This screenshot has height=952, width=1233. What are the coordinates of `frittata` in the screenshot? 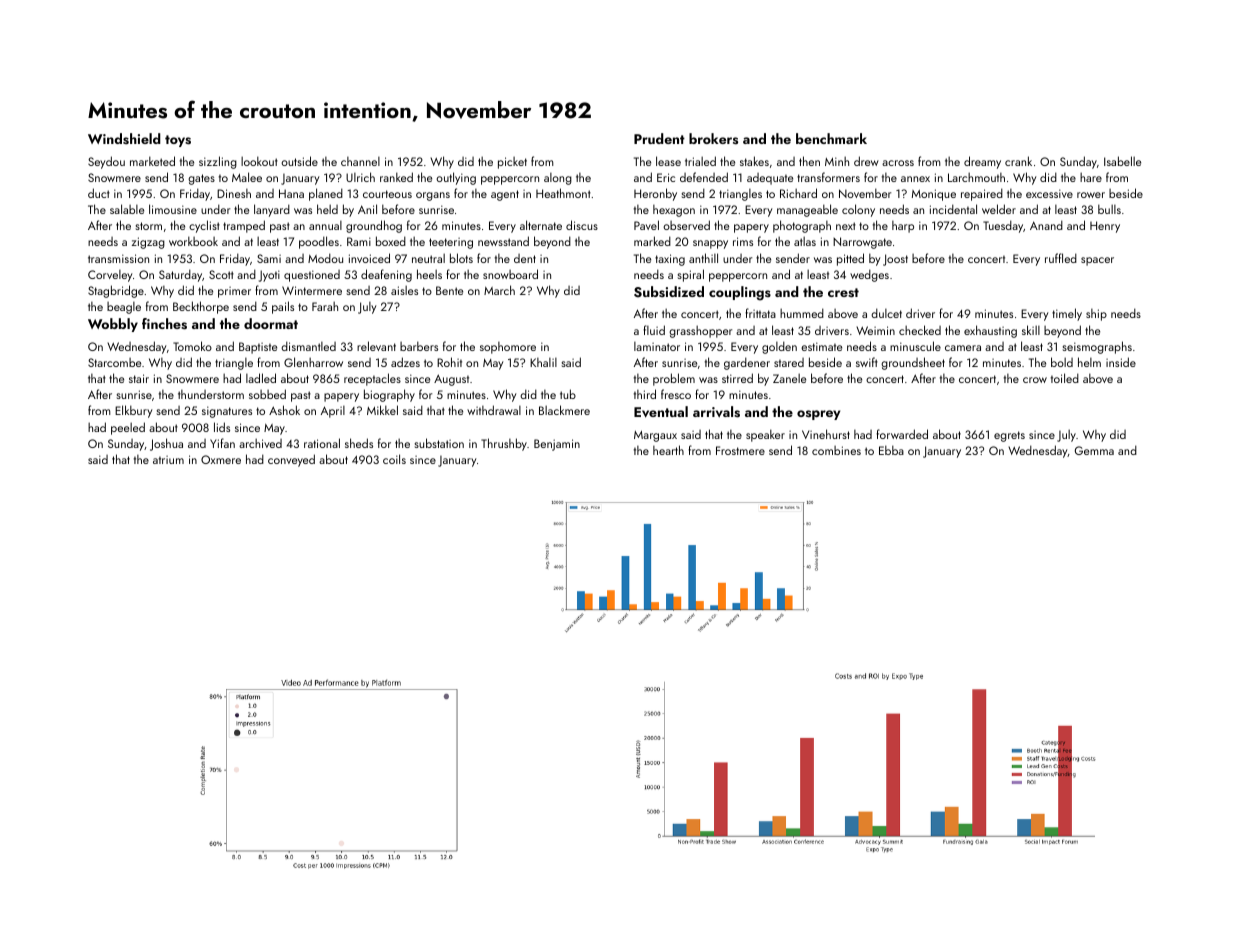 It's located at (760, 313).
